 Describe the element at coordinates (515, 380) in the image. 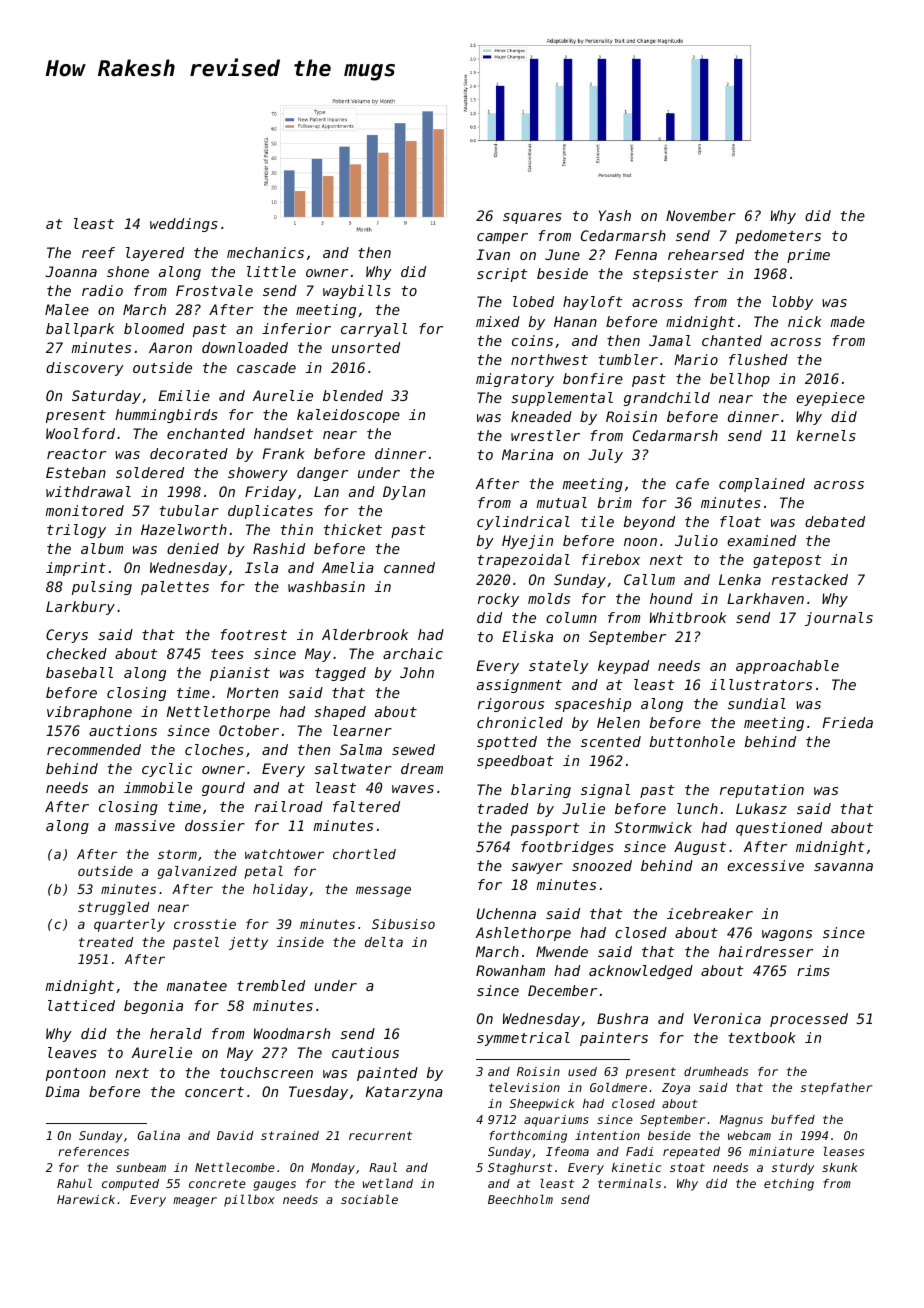

I see `migratory` at that location.
